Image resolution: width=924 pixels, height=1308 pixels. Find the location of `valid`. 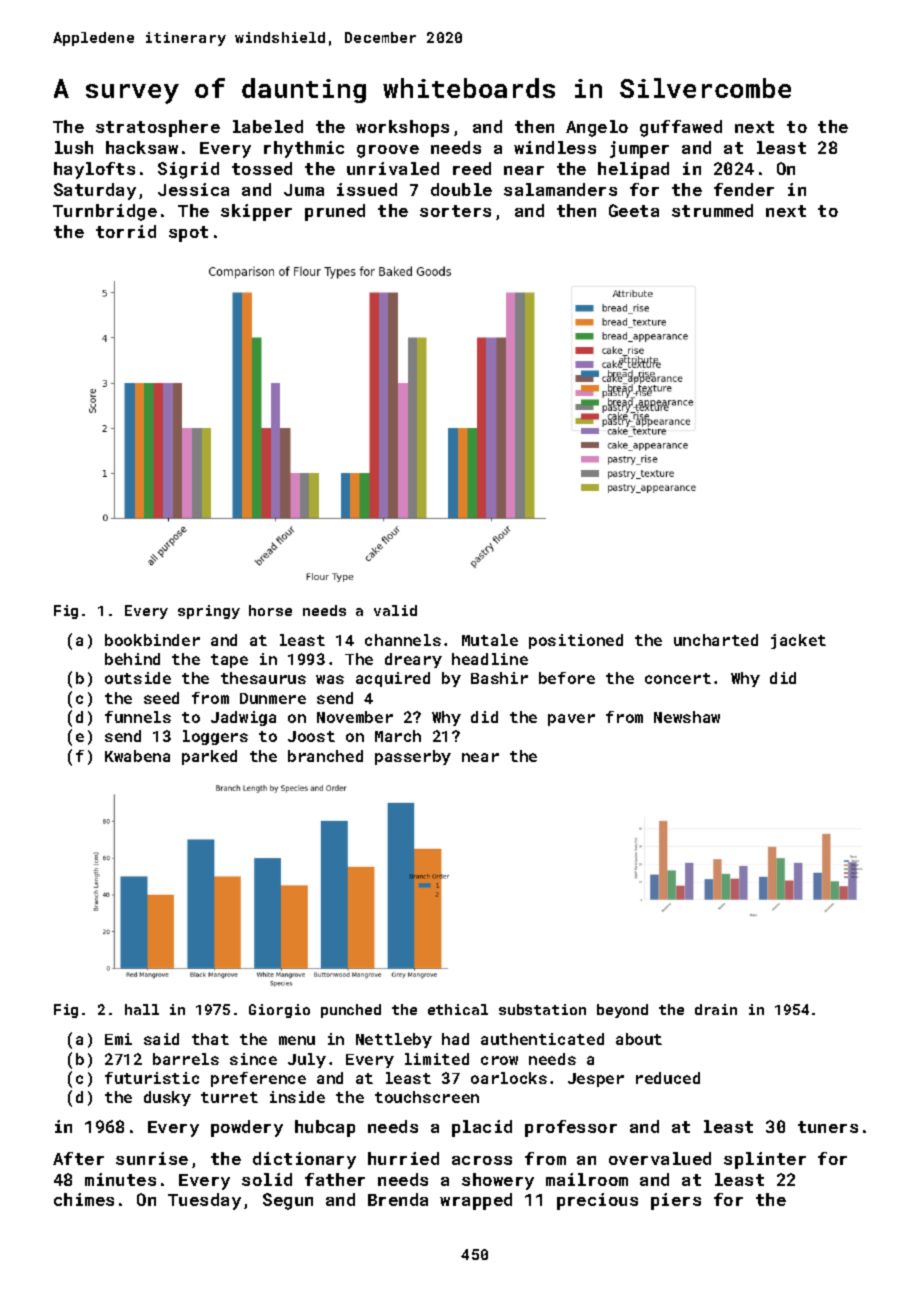

valid is located at coordinates (395, 610).
